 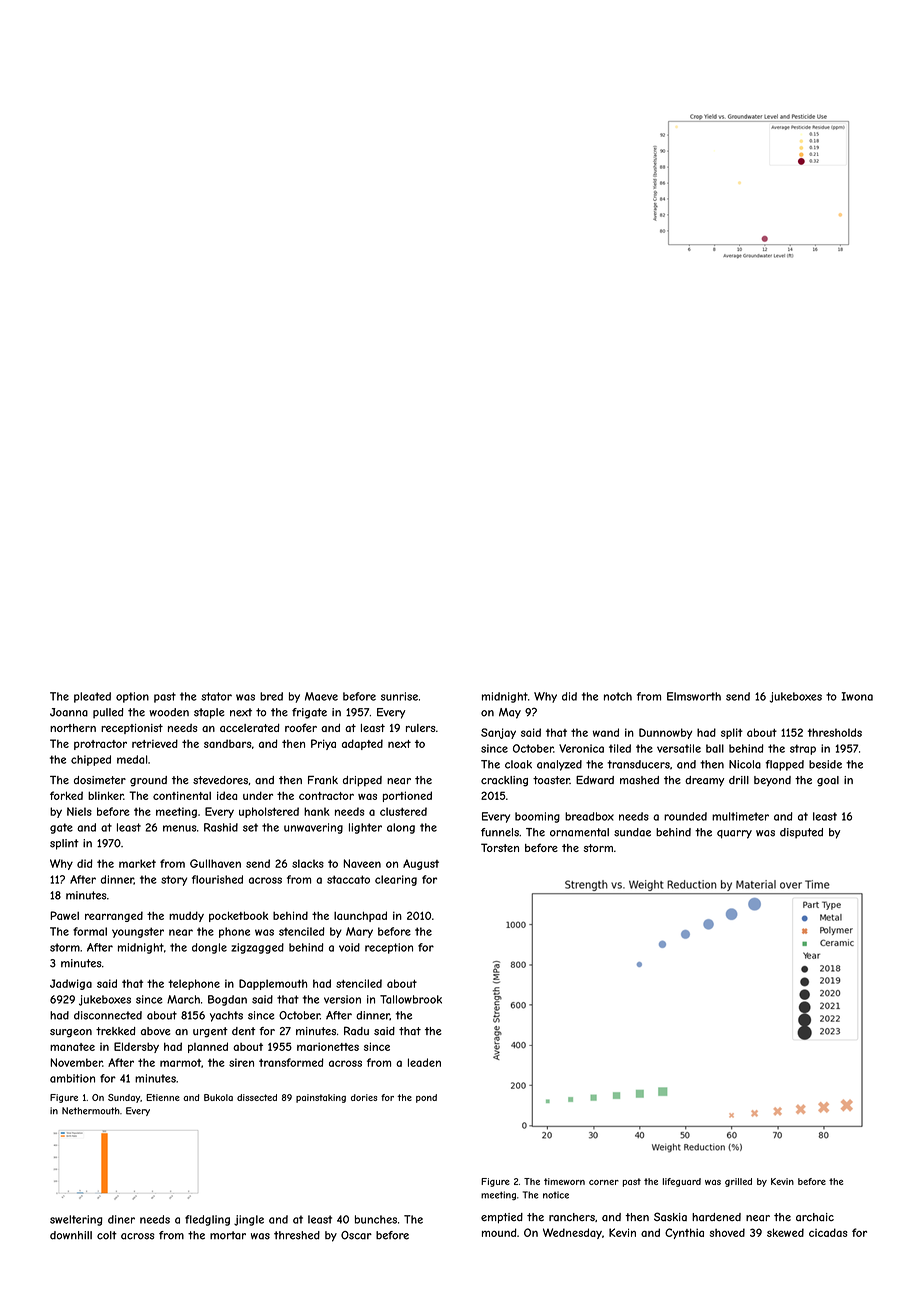 What do you see at coordinates (407, 796) in the screenshot?
I see `portioned` at bounding box center [407, 796].
